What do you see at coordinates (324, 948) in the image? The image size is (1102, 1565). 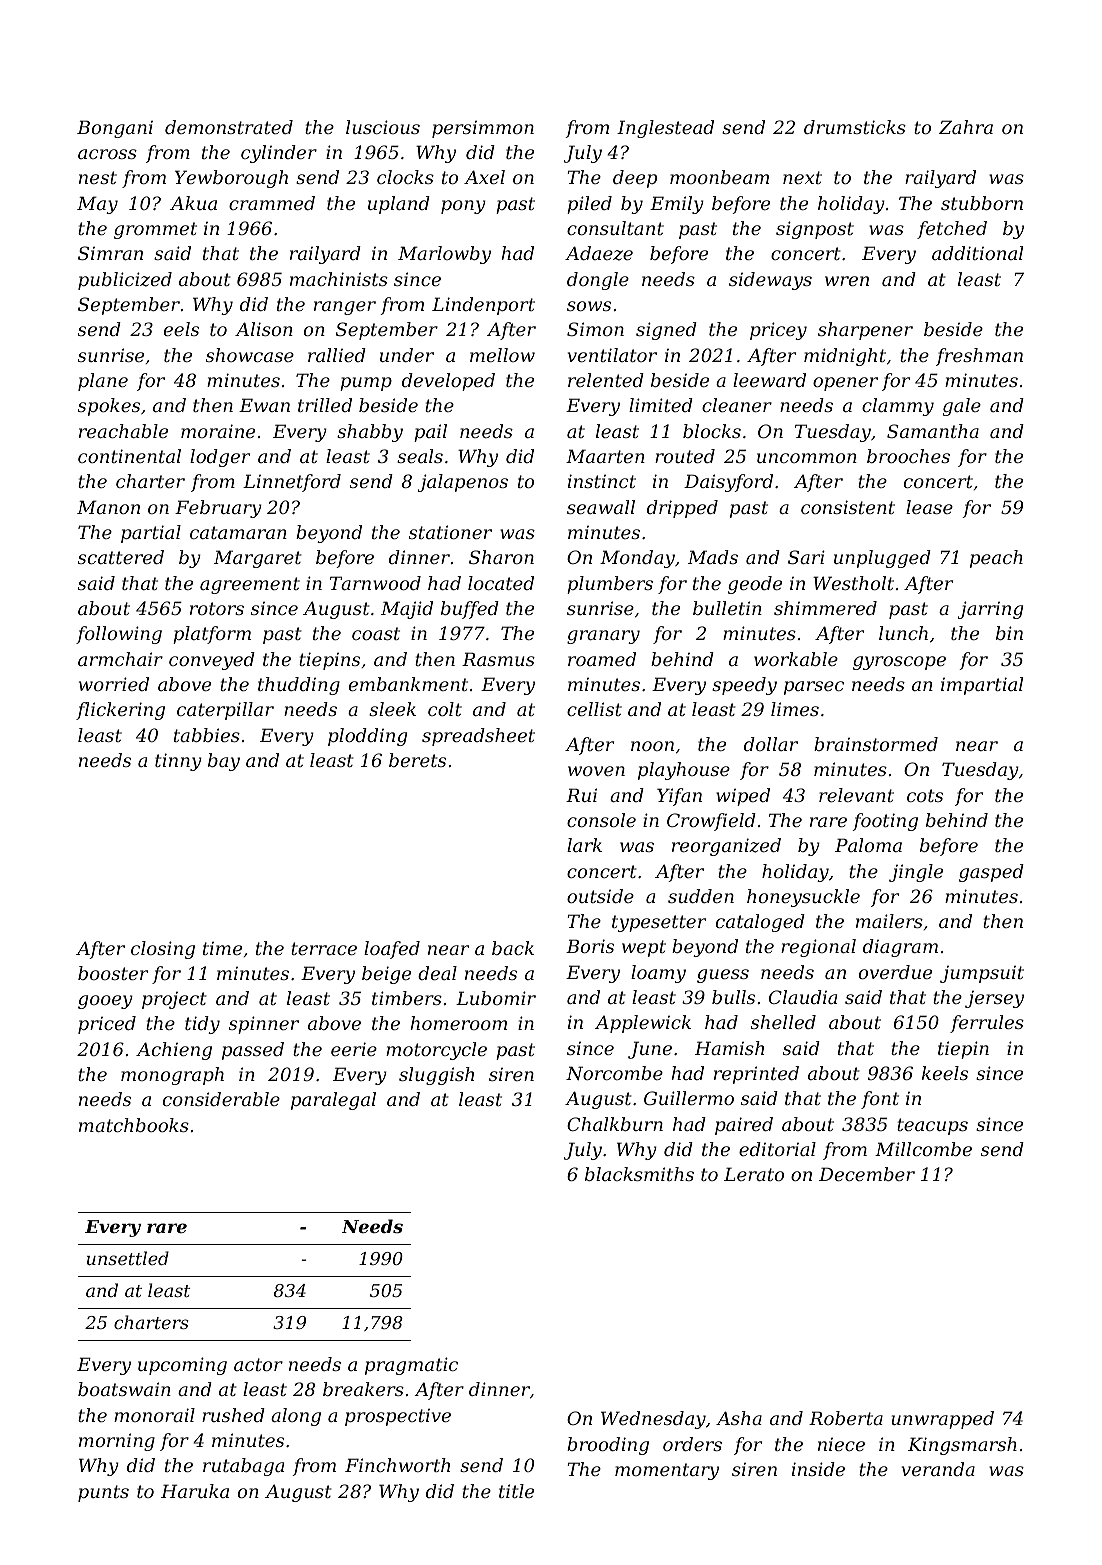 I see `terrace` at bounding box center [324, 948].
